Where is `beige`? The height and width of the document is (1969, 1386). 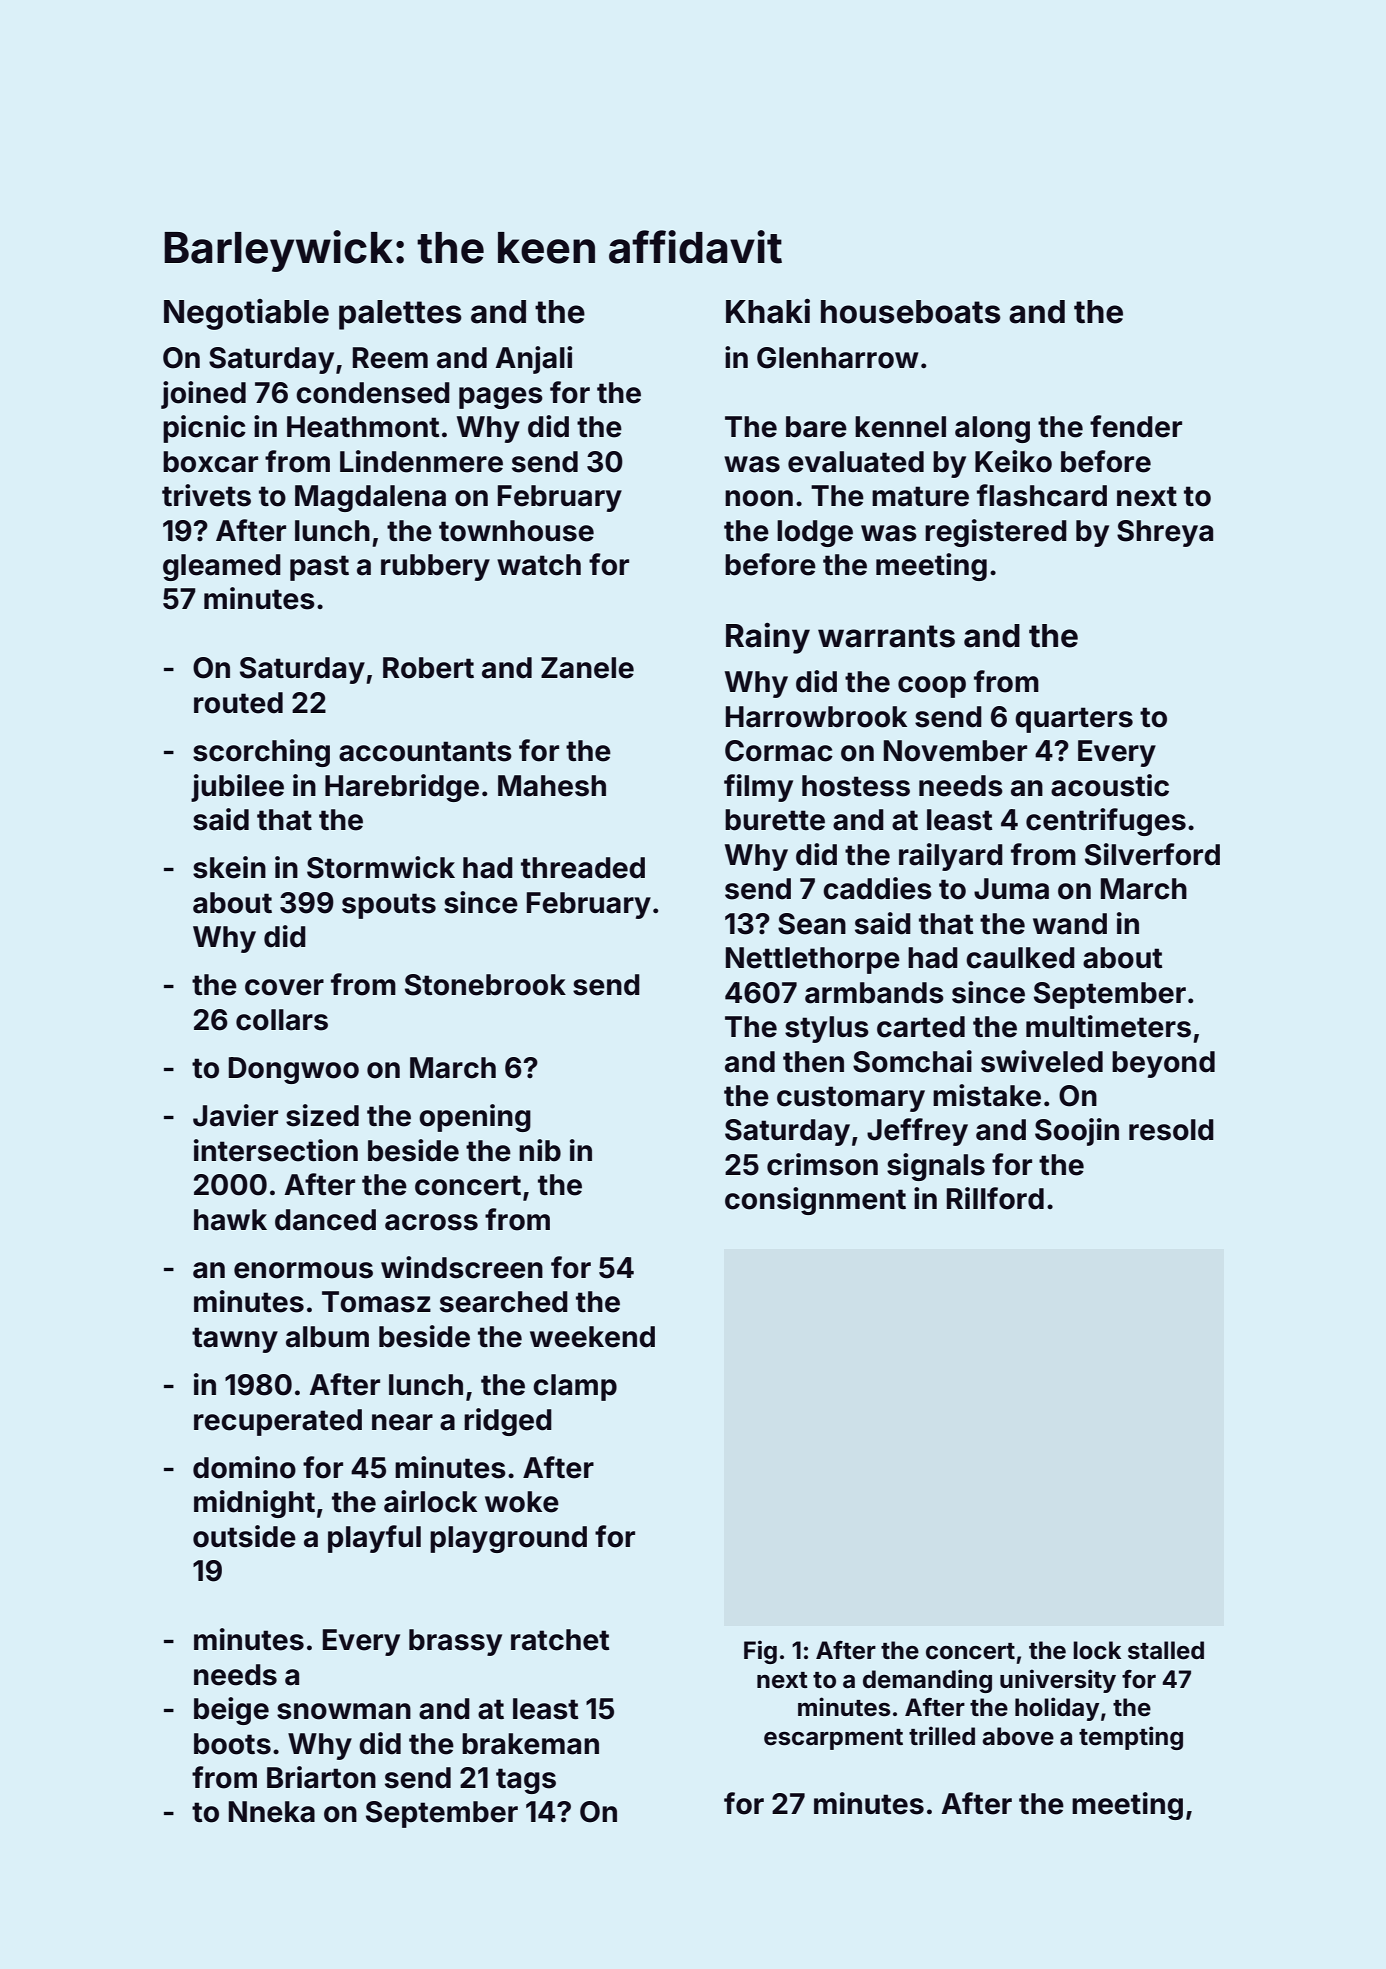
beige is located at coordinates (231, 1711).
